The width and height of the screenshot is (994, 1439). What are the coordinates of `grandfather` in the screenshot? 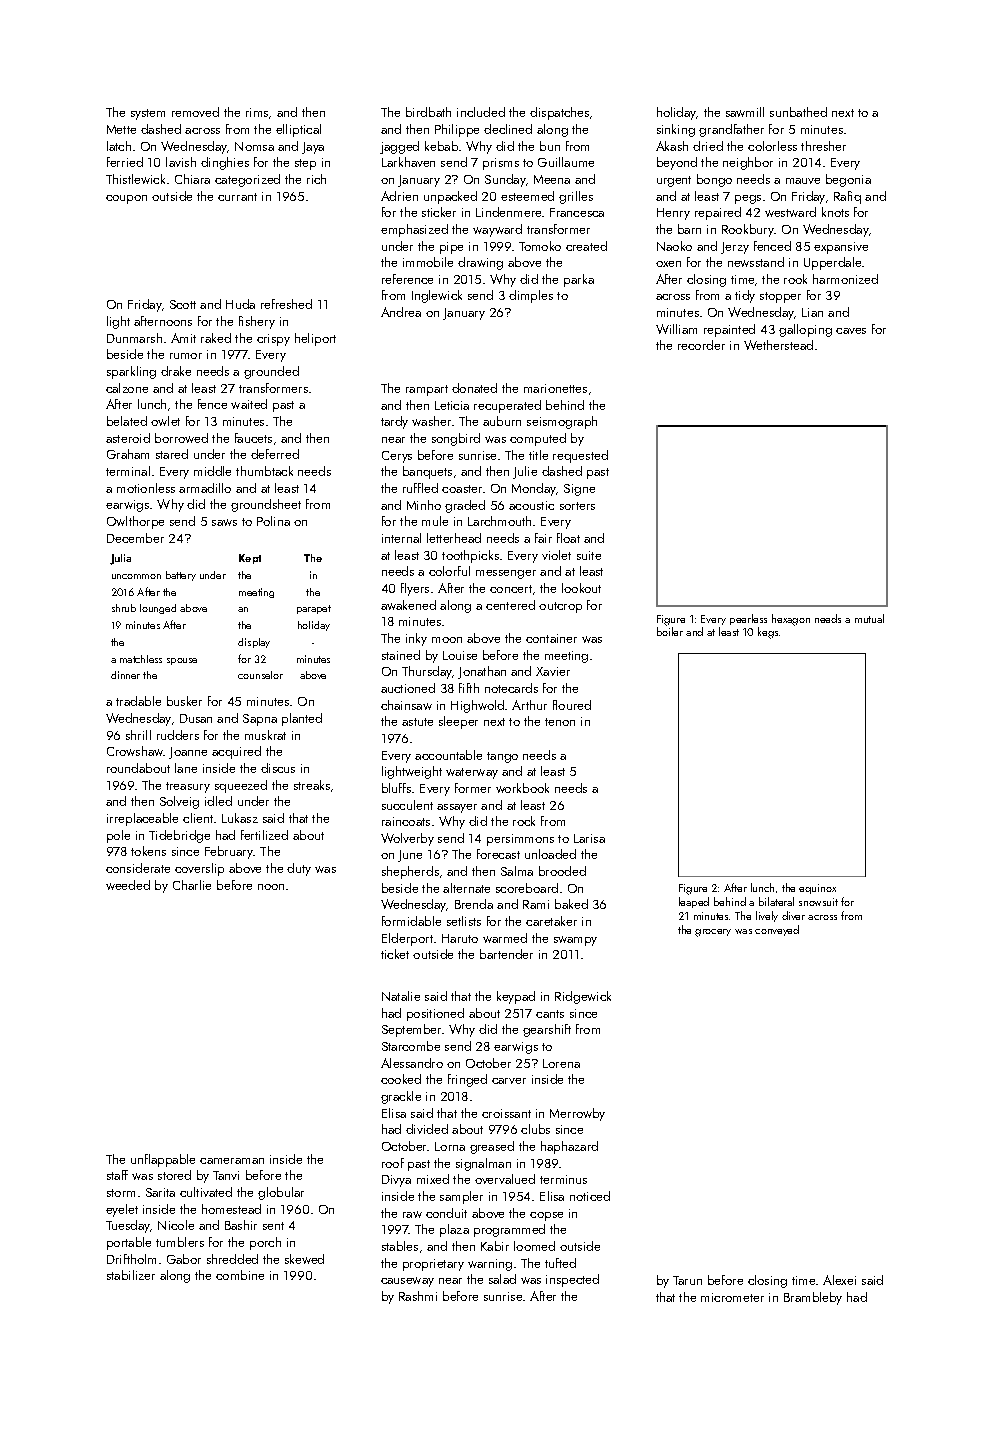 It's located at (731, 130).
